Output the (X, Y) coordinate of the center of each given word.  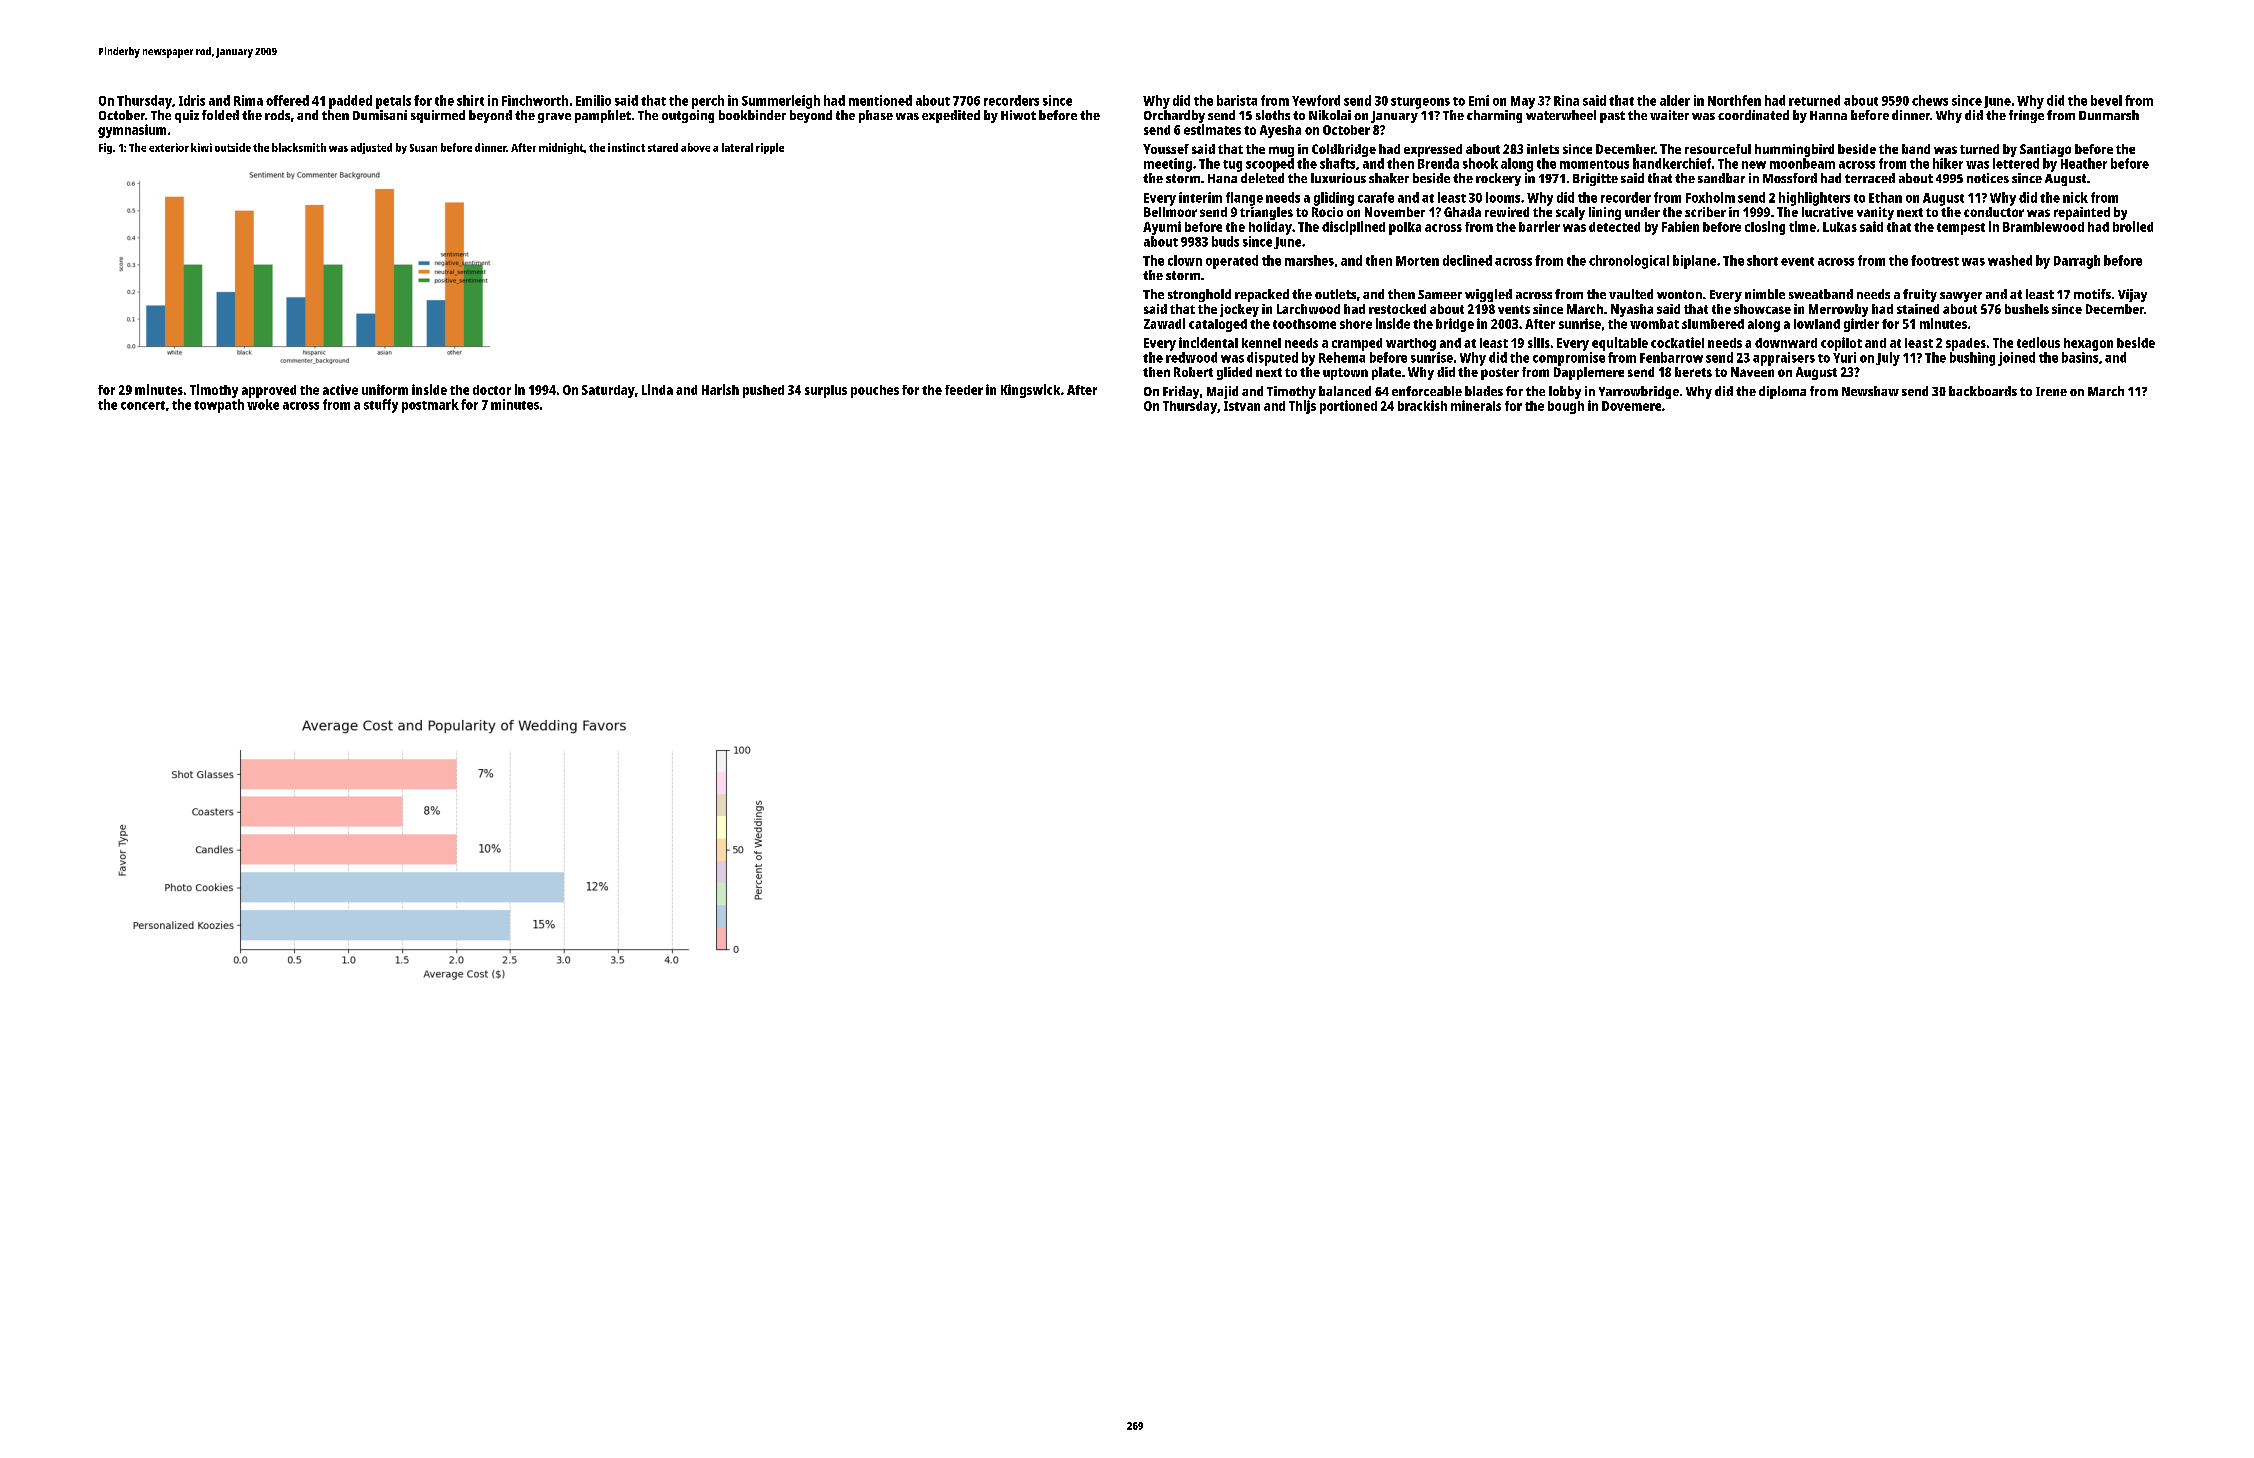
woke (263, 404)
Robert (1193, 372)
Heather (2084, 163)
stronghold (1199, 295)
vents (1514, 309)
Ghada (1462, 212)
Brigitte (1595, 179)
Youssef (1166, 149)
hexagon (2088, 344)
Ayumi (1162, 228)
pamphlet (603, 116)
